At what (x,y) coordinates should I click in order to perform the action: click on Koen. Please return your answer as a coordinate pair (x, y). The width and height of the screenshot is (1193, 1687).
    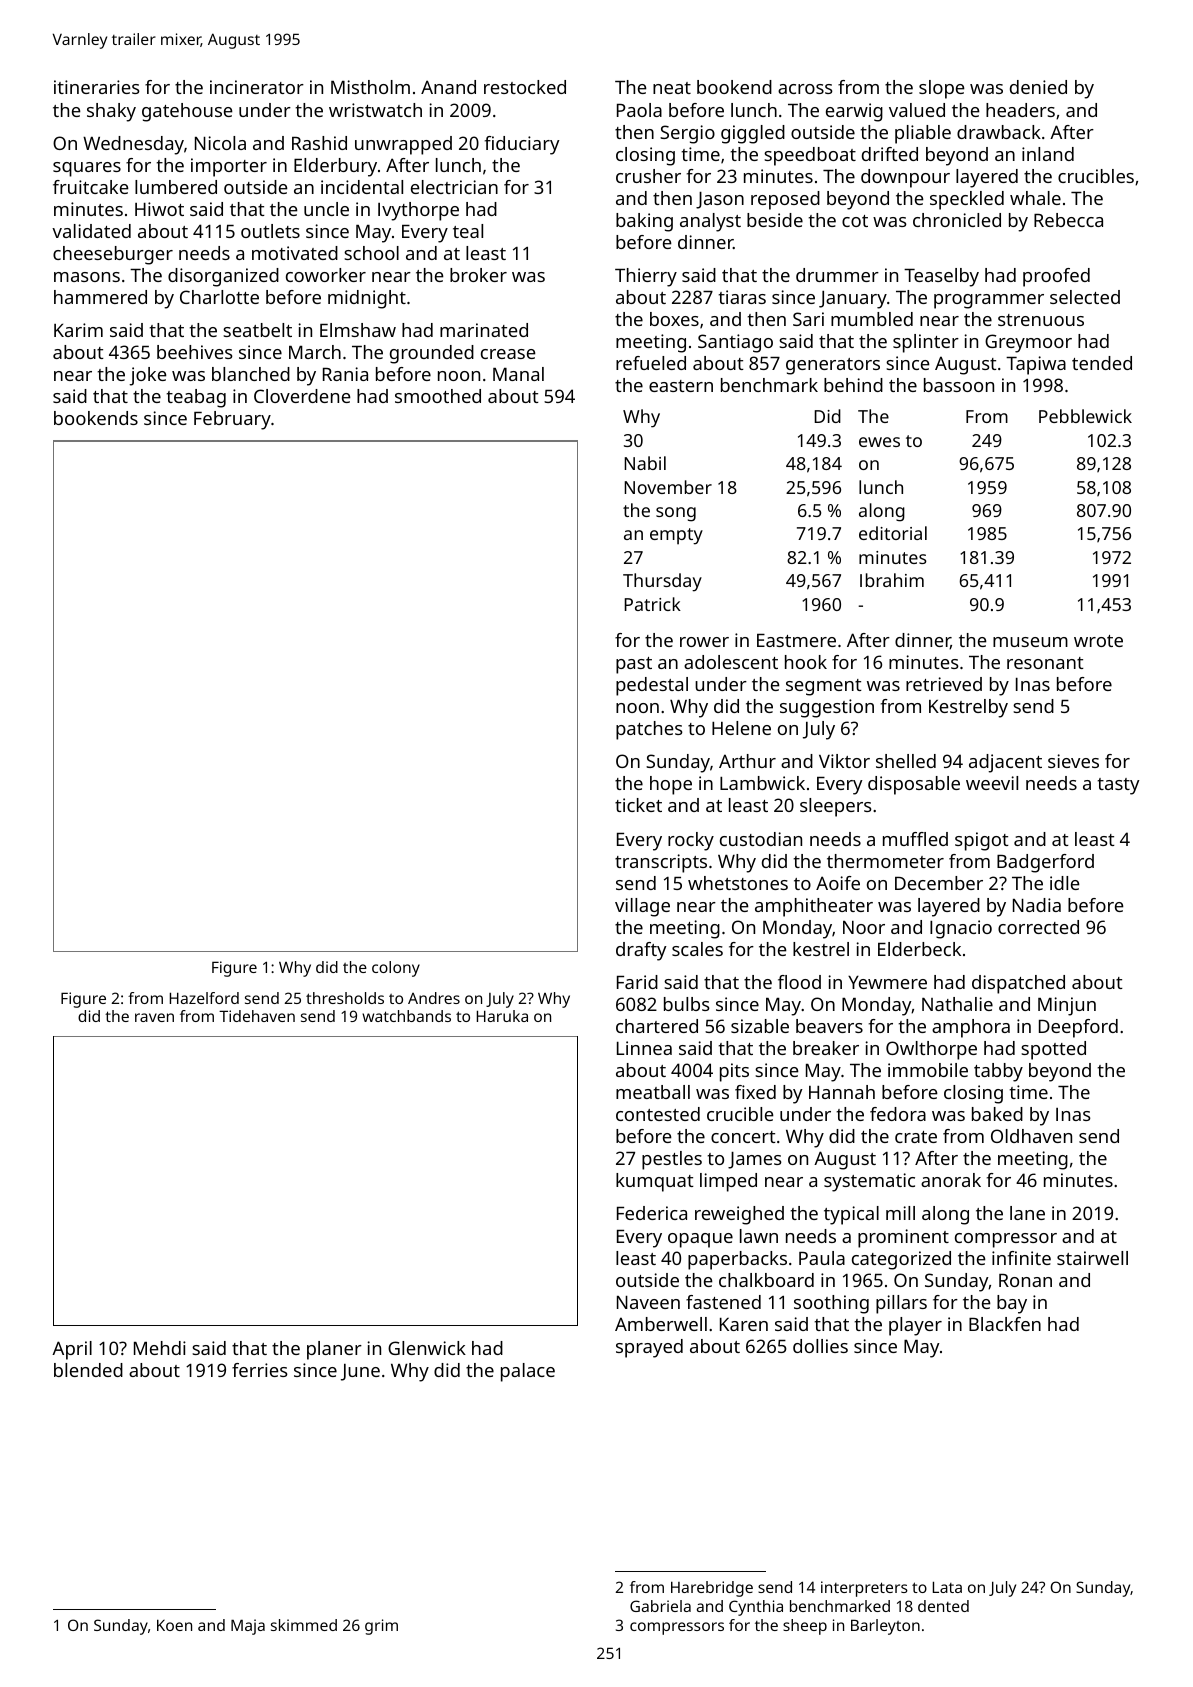
    Looking at the image, I should click on (174, 1625).
